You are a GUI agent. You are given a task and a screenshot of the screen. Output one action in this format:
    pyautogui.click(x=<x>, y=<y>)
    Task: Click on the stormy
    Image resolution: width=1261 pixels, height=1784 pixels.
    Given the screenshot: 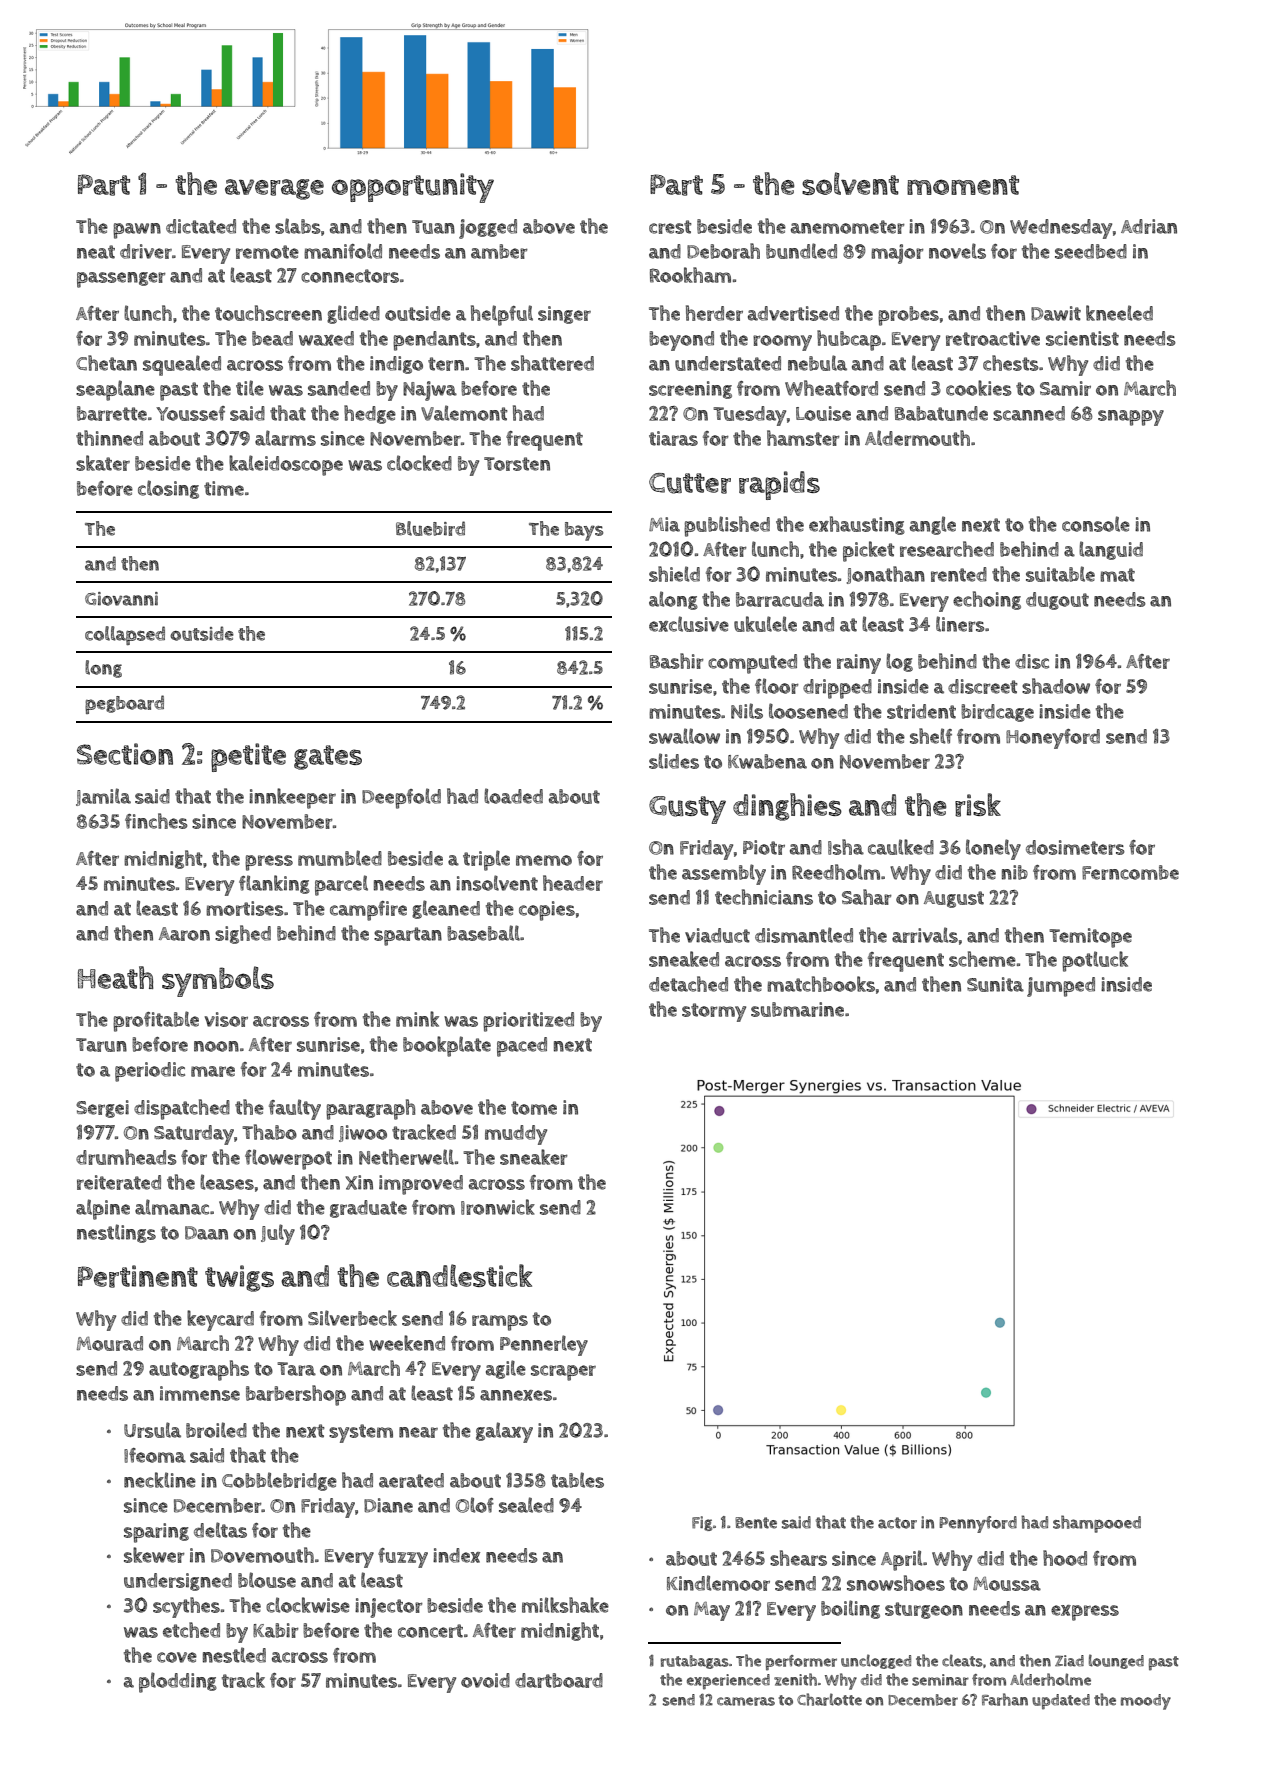 What is the action you would take?
    pyautogui.click(x=714, y=1012)
